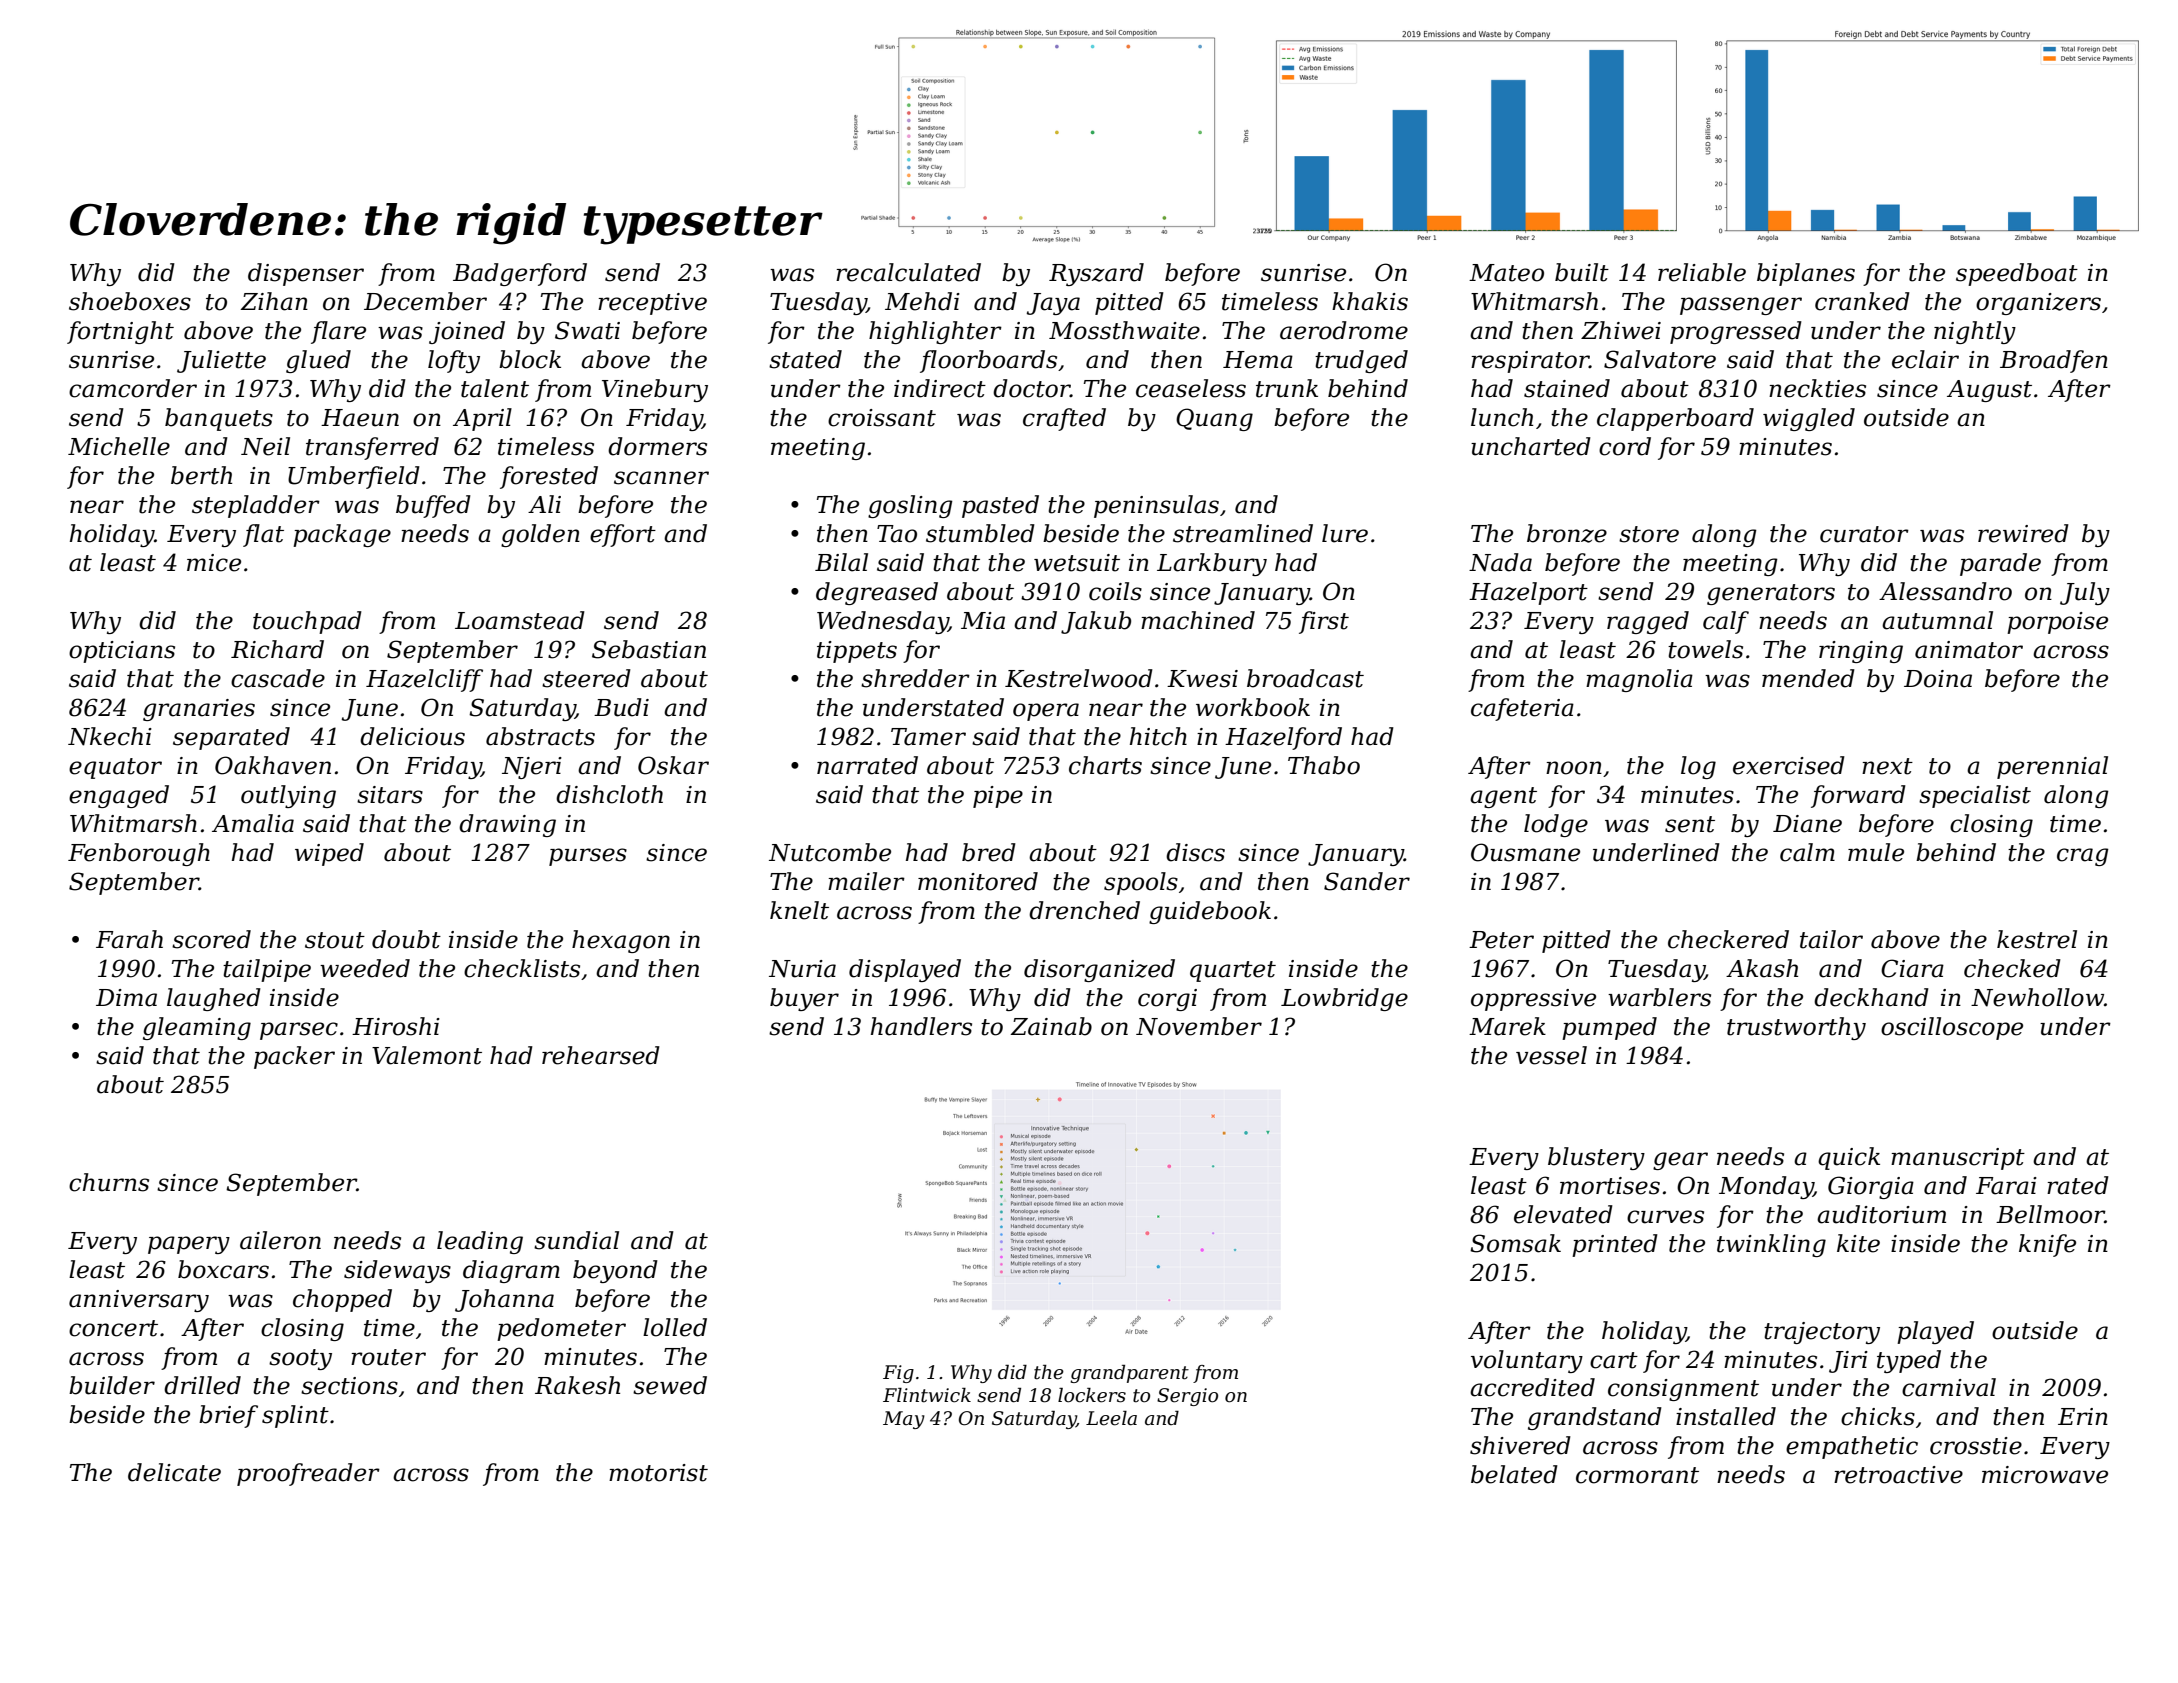  Describe the element at coordinates (2012, 968) in the screenshot. I see `checked` at that location.
